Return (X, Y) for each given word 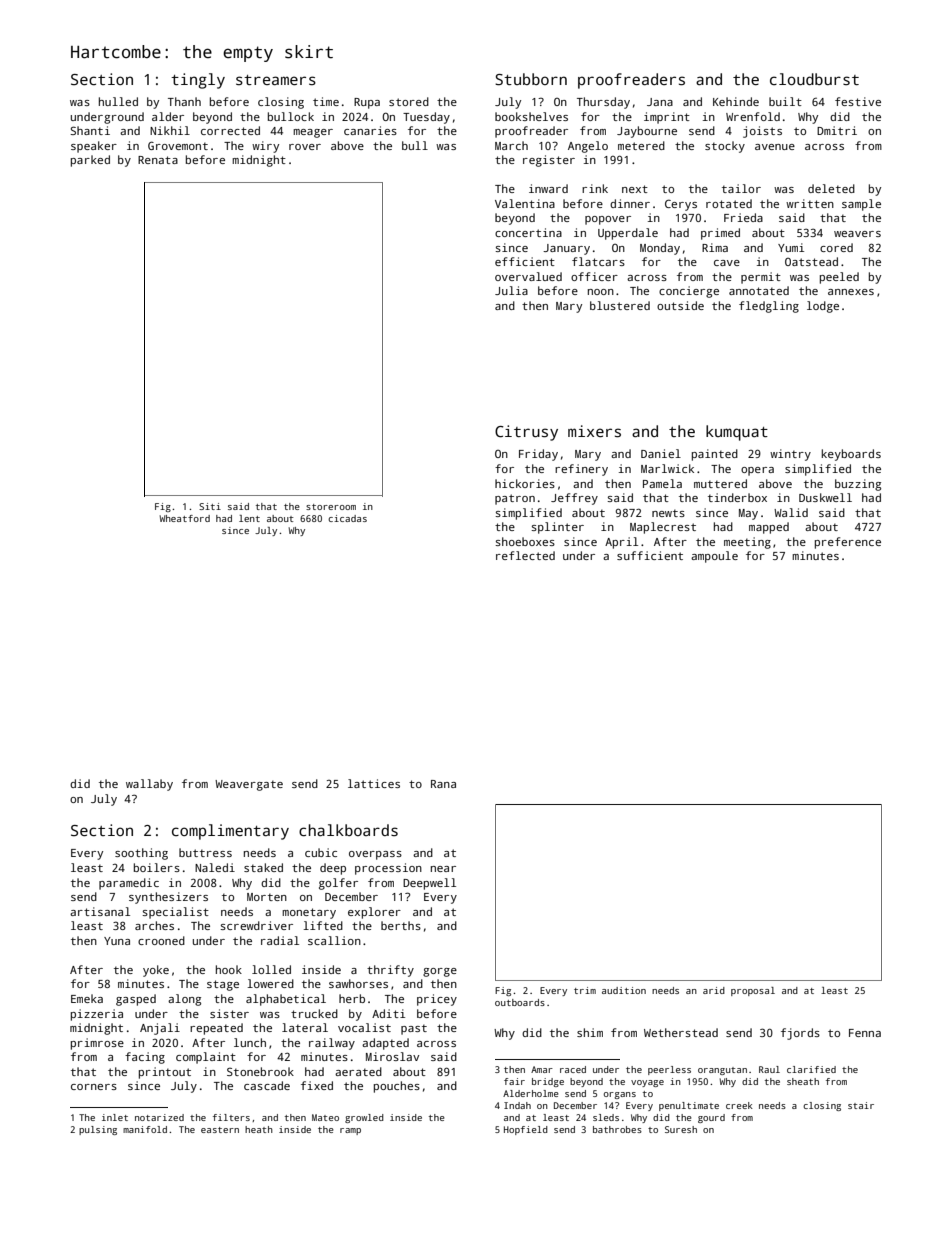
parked (90, 161)
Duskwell (825, 497)
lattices (374, 783)
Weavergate (249, 785)
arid (714, 990)
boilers (157, 867)
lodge (823, 307)
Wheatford (185, 518)
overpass (375, 855)
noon (601, 292)
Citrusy (526, 433)
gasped (136, 1000)
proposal (753, 991)
